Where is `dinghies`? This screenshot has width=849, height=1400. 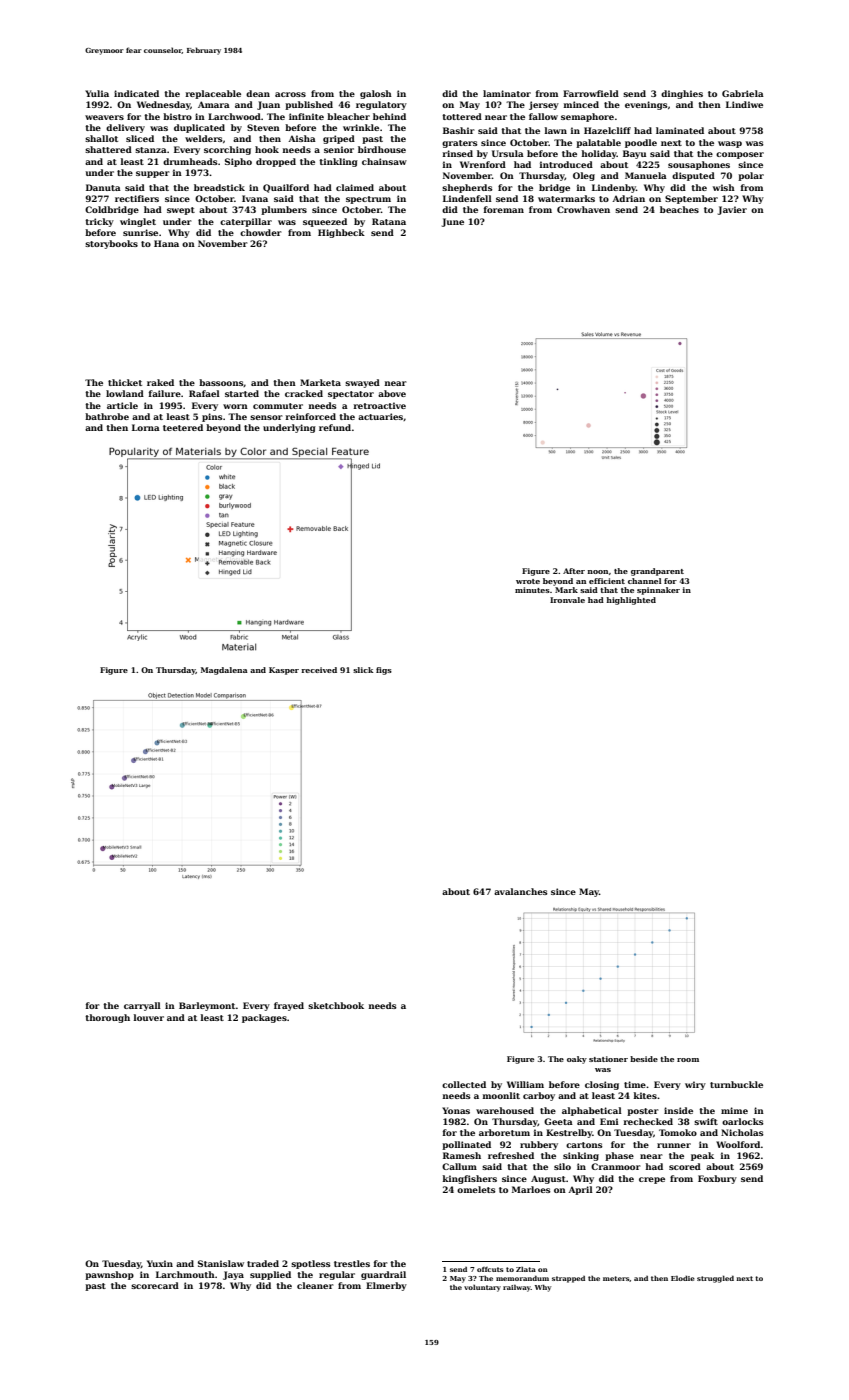
dinghies is located at coordinates (682, 94).
